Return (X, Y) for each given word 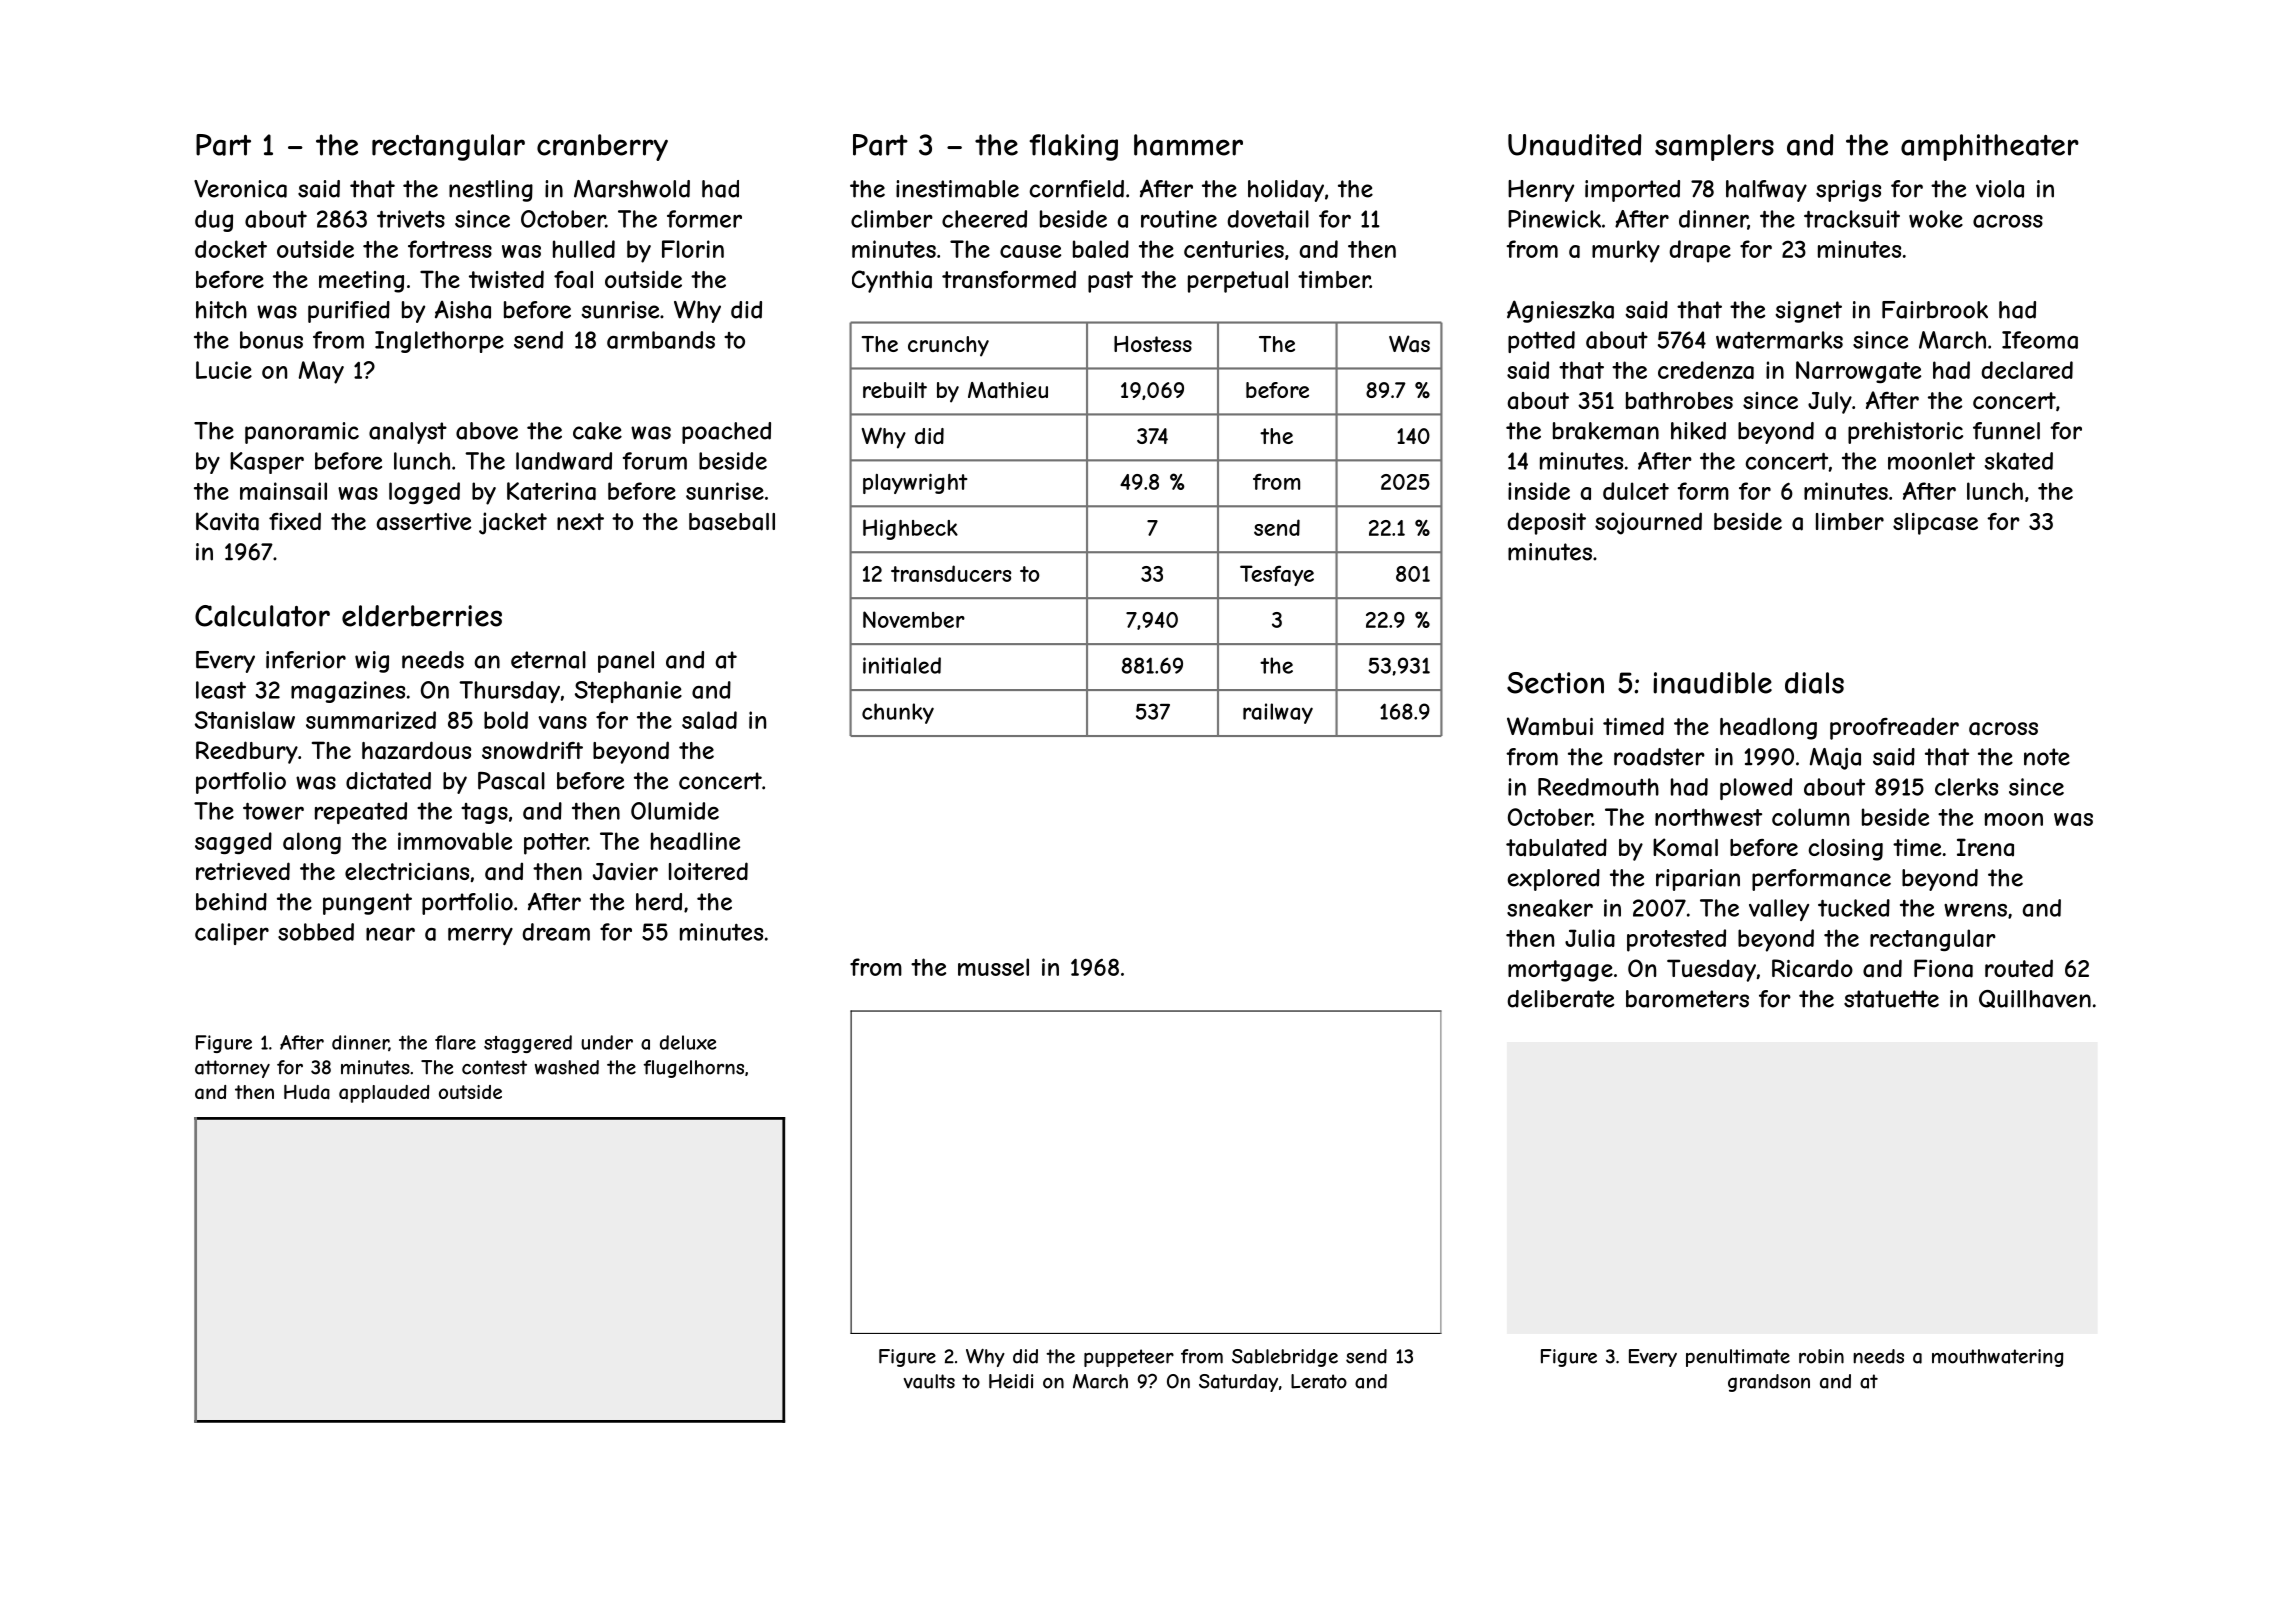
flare (455, 1042)
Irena (1985, 847)
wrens (1975, 910)
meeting (361, 282)
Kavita (227, 521)
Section (1555, 683)
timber (1334, 279)
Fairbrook (1935, 310)
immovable (455, 841)
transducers (951, 573)
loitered (708, 871)
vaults (929, 1381)
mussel (993, 967)
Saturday (1238, 1383)
